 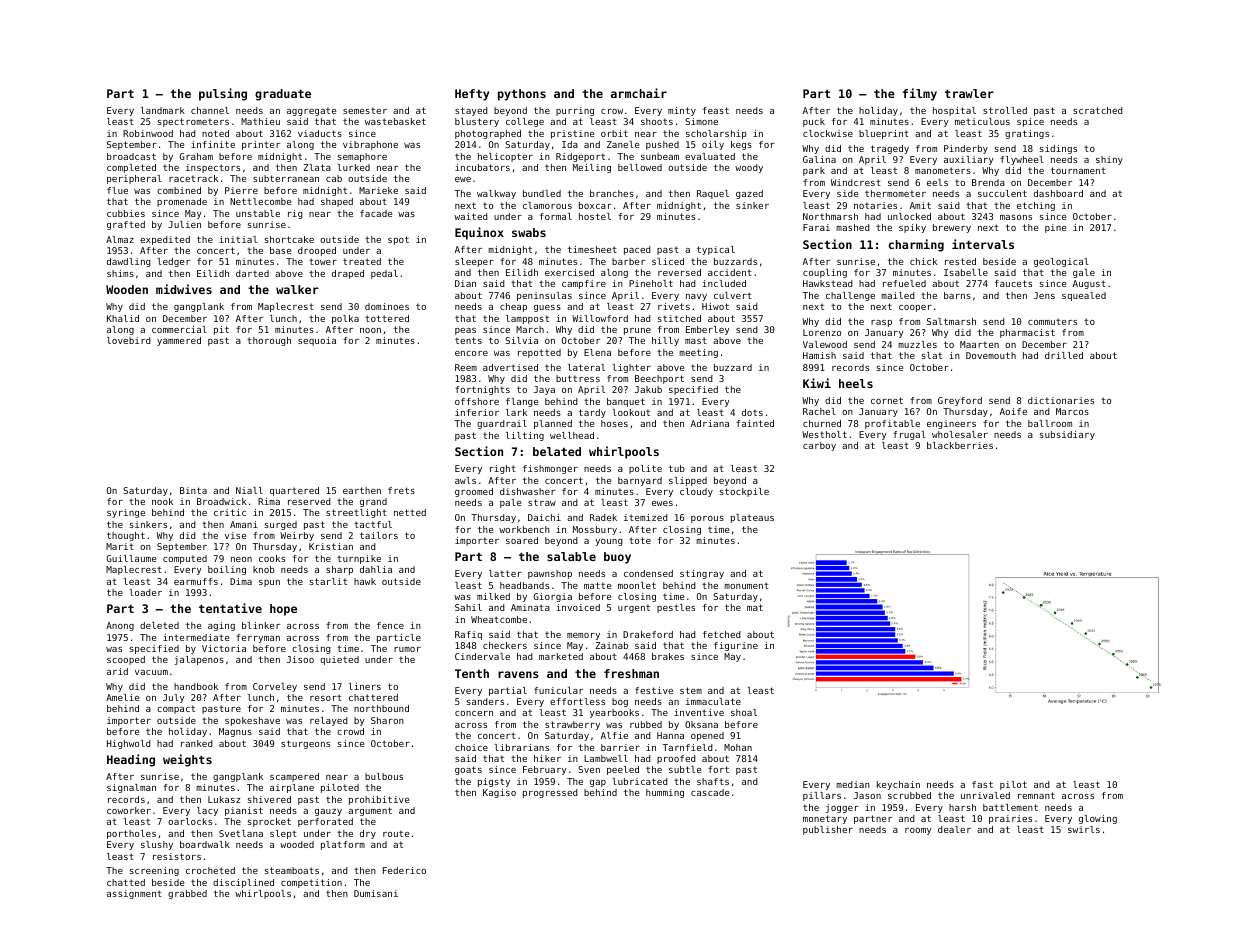 What do you see at coordinates (1064, 355) in the screenshot?
I see `drilled` at bounding box center [1064, 355].
